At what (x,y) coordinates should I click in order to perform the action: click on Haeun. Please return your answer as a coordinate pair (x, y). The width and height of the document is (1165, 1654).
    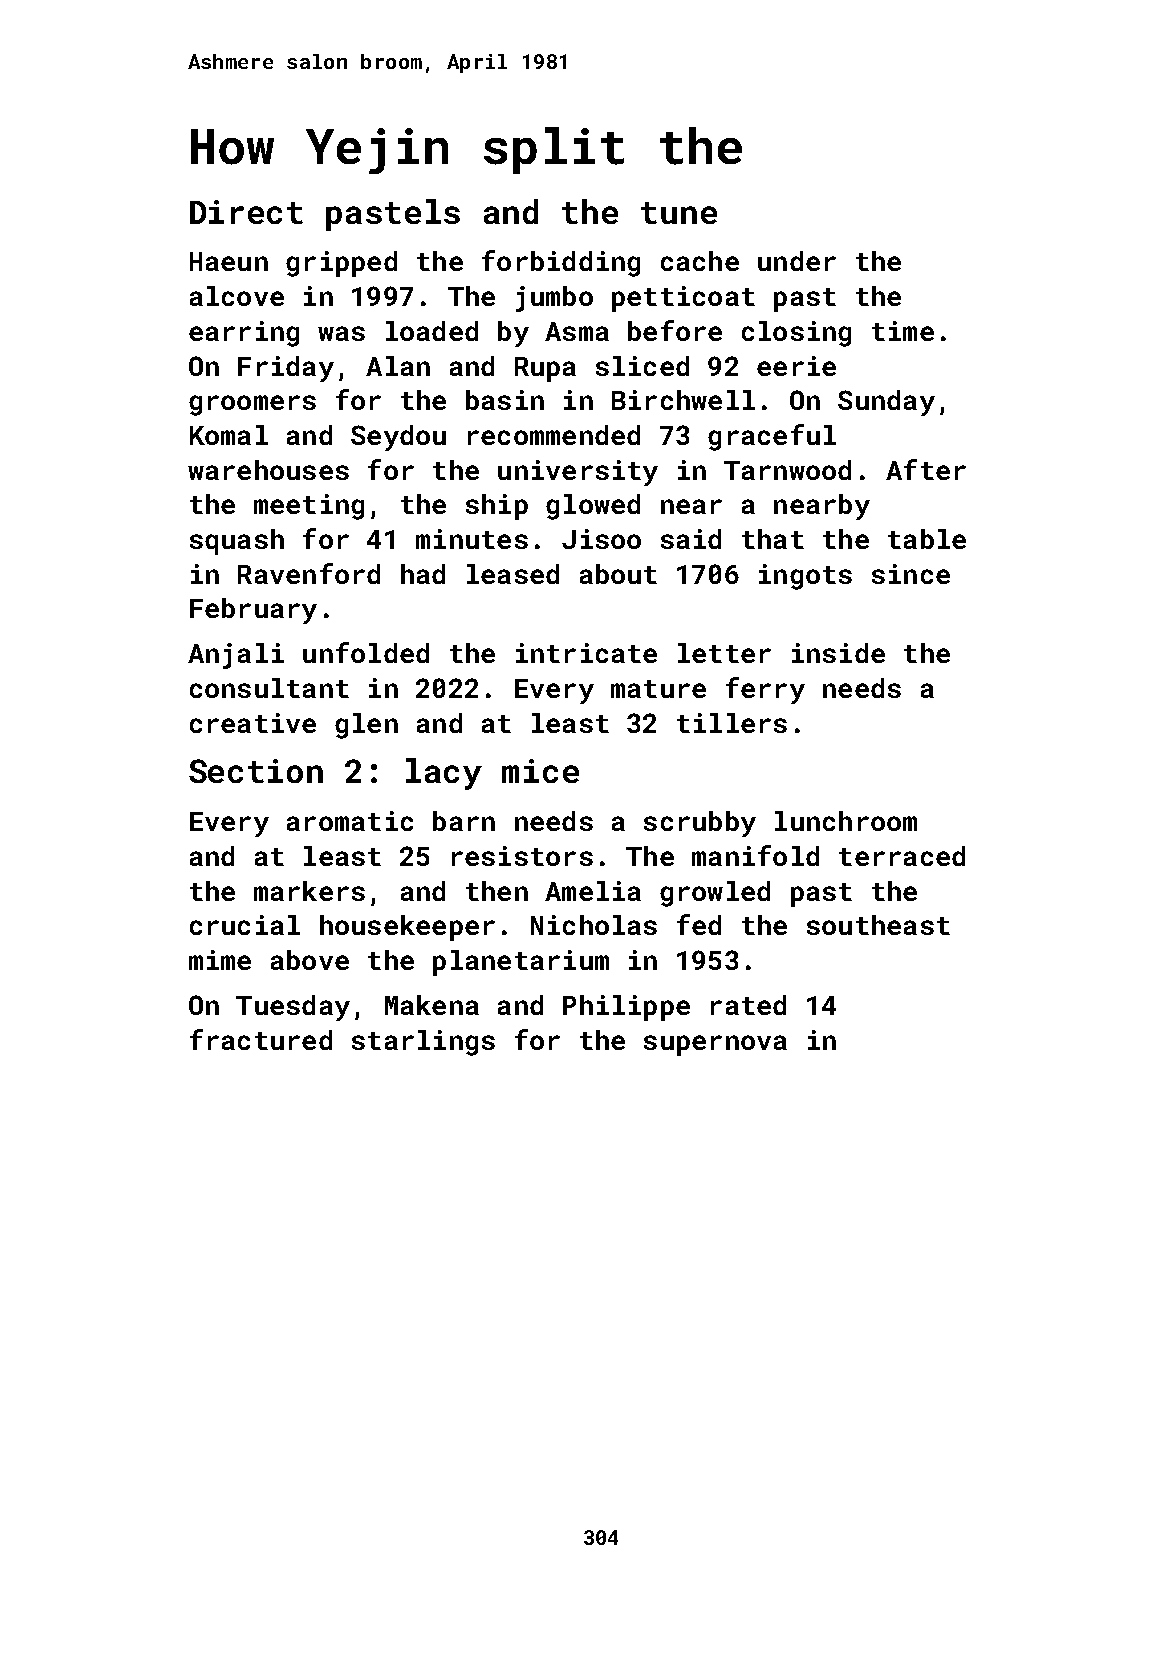
    Looking at the image, I should click on (229, 261).
